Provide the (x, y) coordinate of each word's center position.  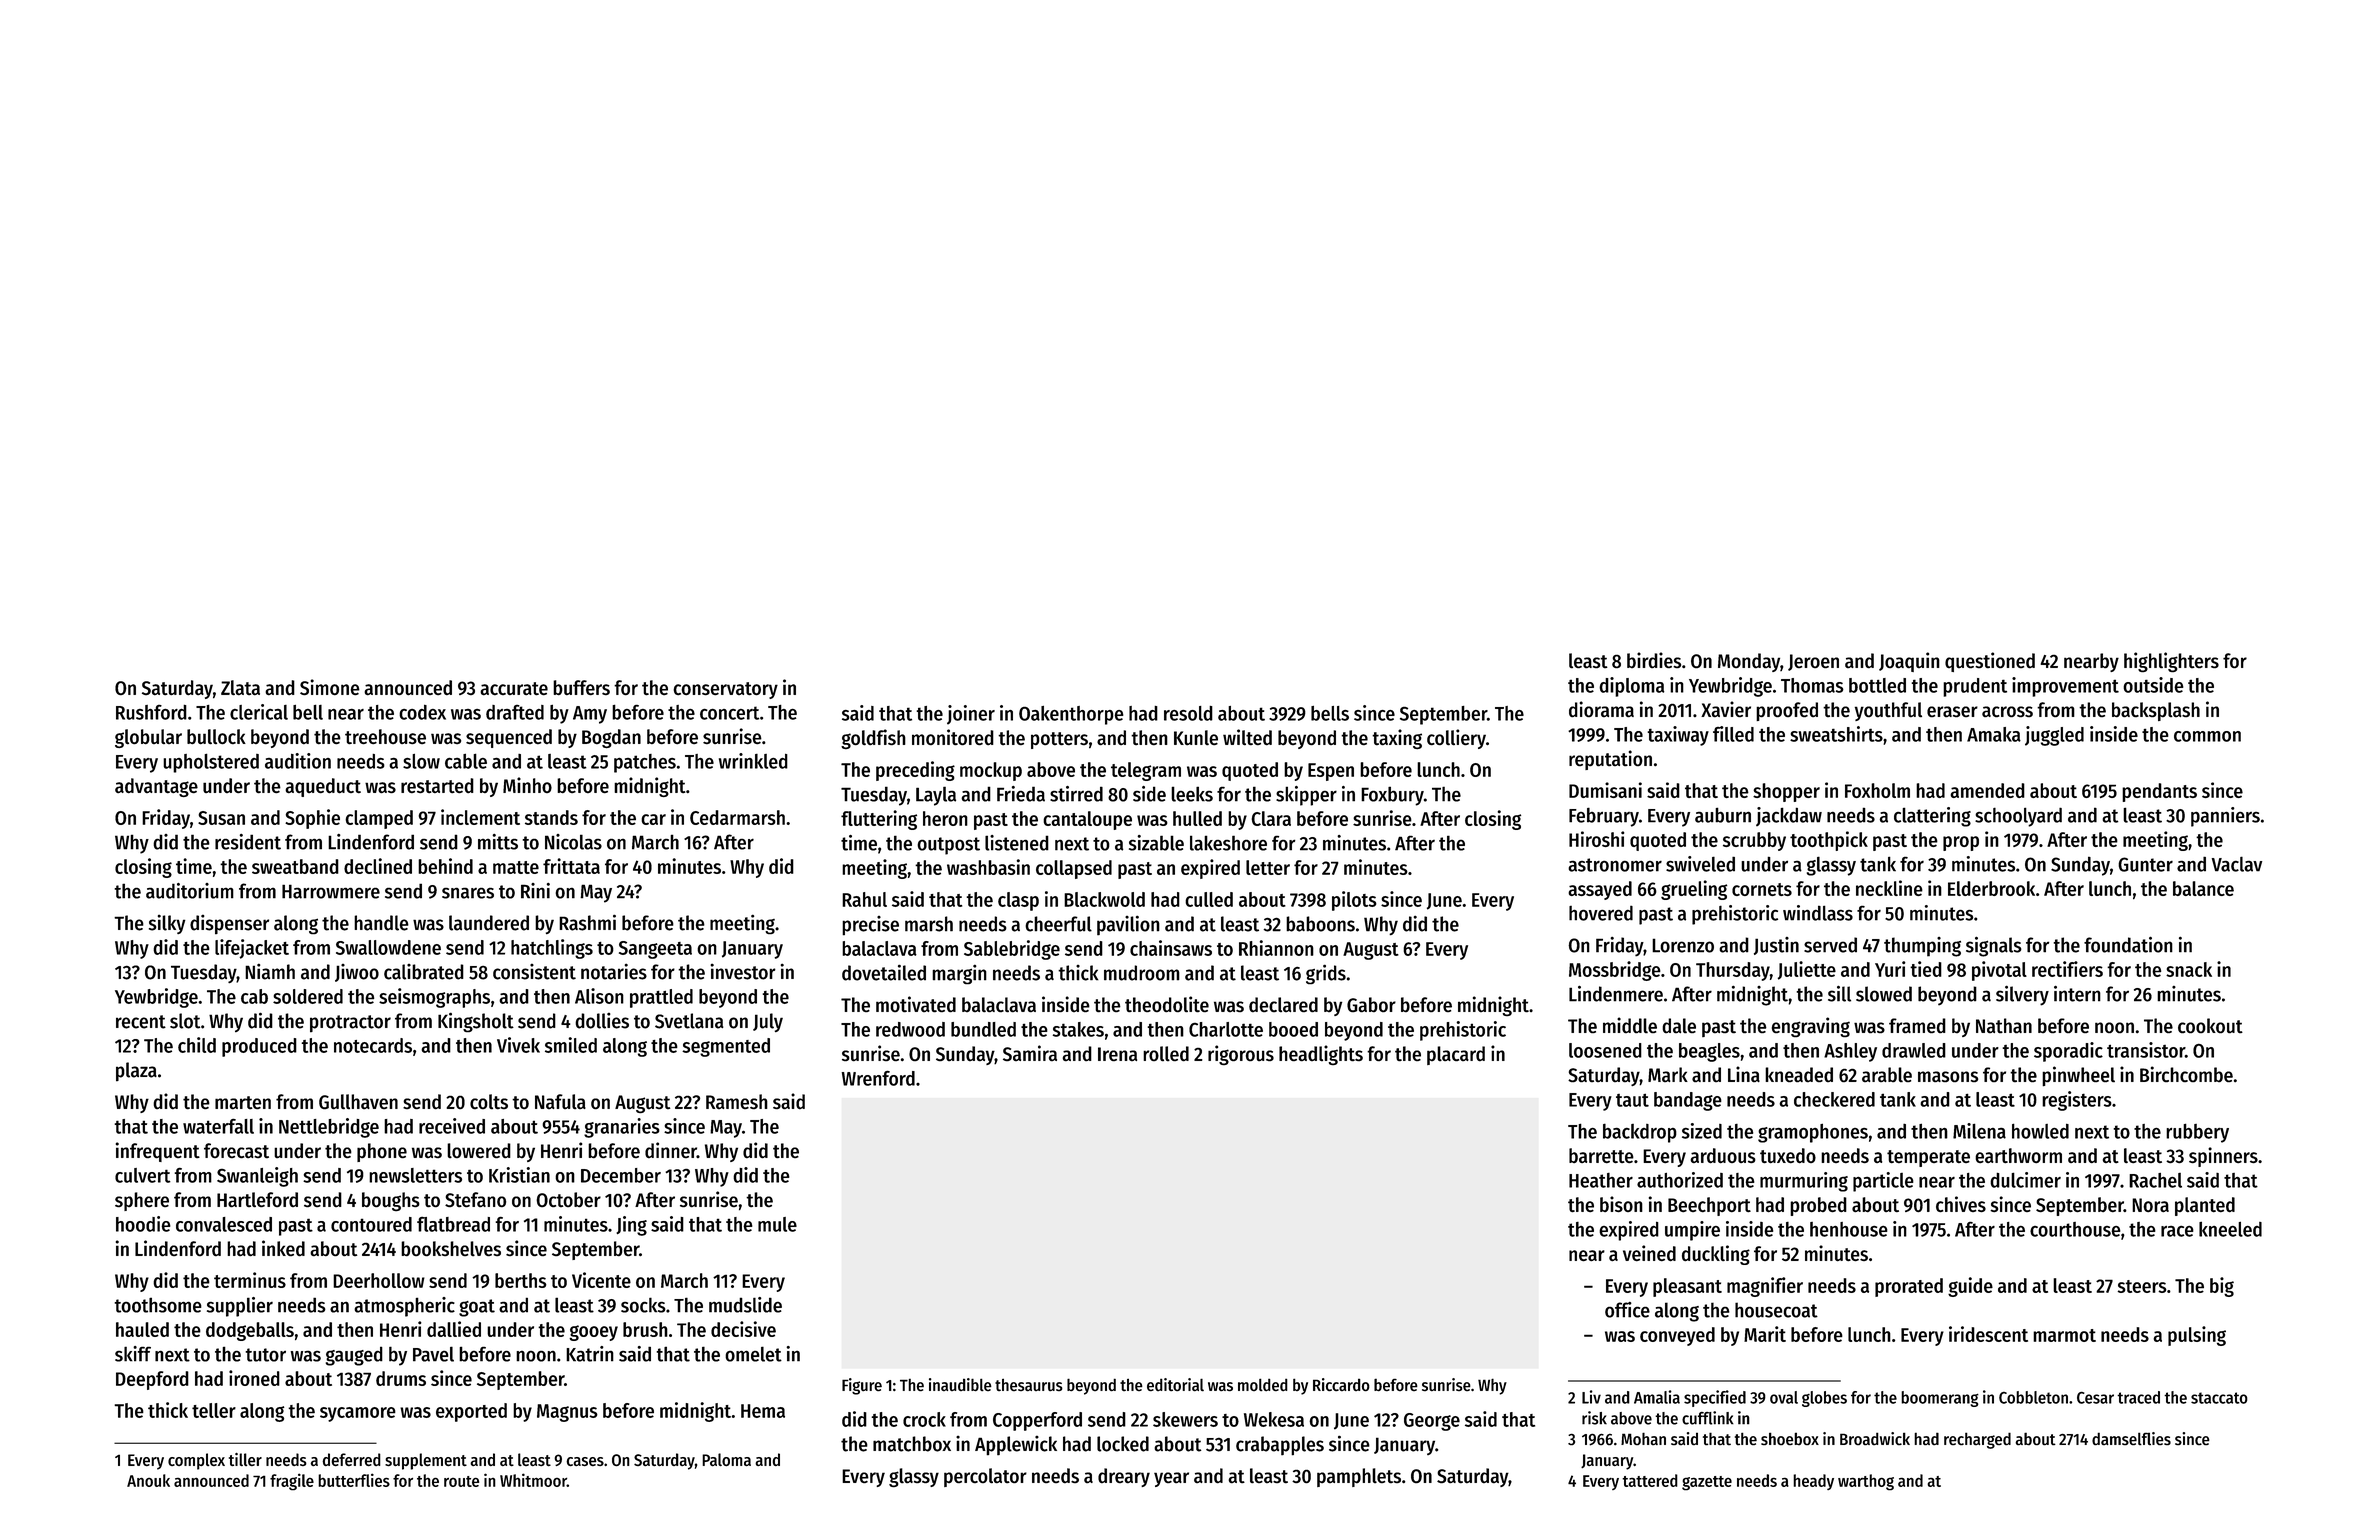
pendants (2159, 792)
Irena (1117, 1054)
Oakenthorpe (1071, 715)
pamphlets (1359, 1477)
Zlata (240, 688)
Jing (631, 1226)
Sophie (312, 819)
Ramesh (737, 1101)
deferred (351, 1459)
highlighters (2171, 662)
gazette (1707, 1483)
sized (1702, 1131)
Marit (1765, 1334)
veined (1649, 1253)
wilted (1247, 737)
